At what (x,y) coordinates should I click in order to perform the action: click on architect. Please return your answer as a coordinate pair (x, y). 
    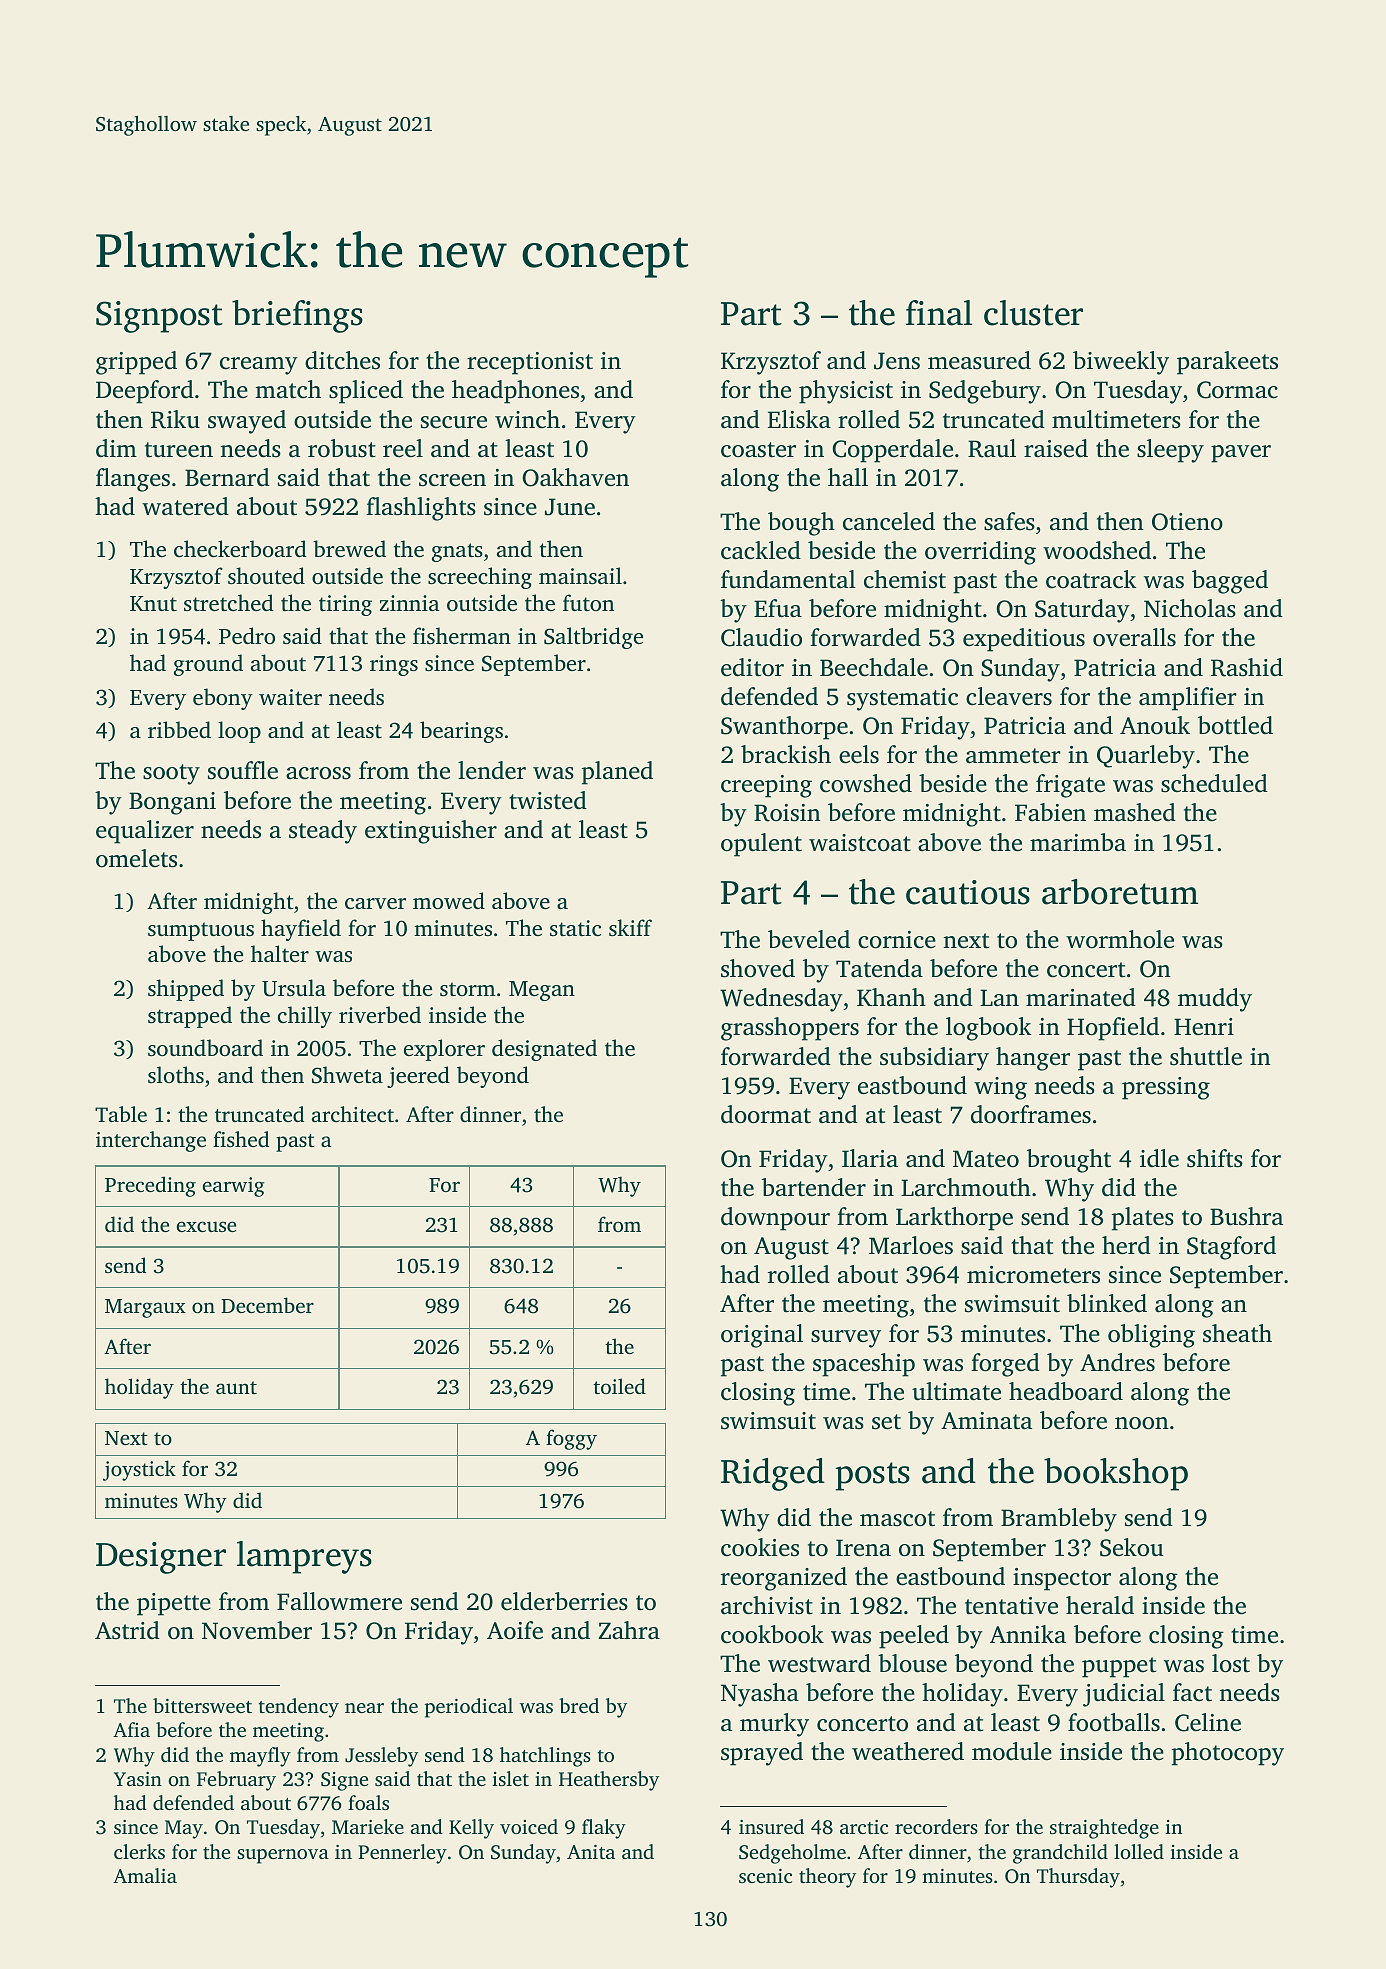
    Looking at the image, I should click on (353, 1114).
